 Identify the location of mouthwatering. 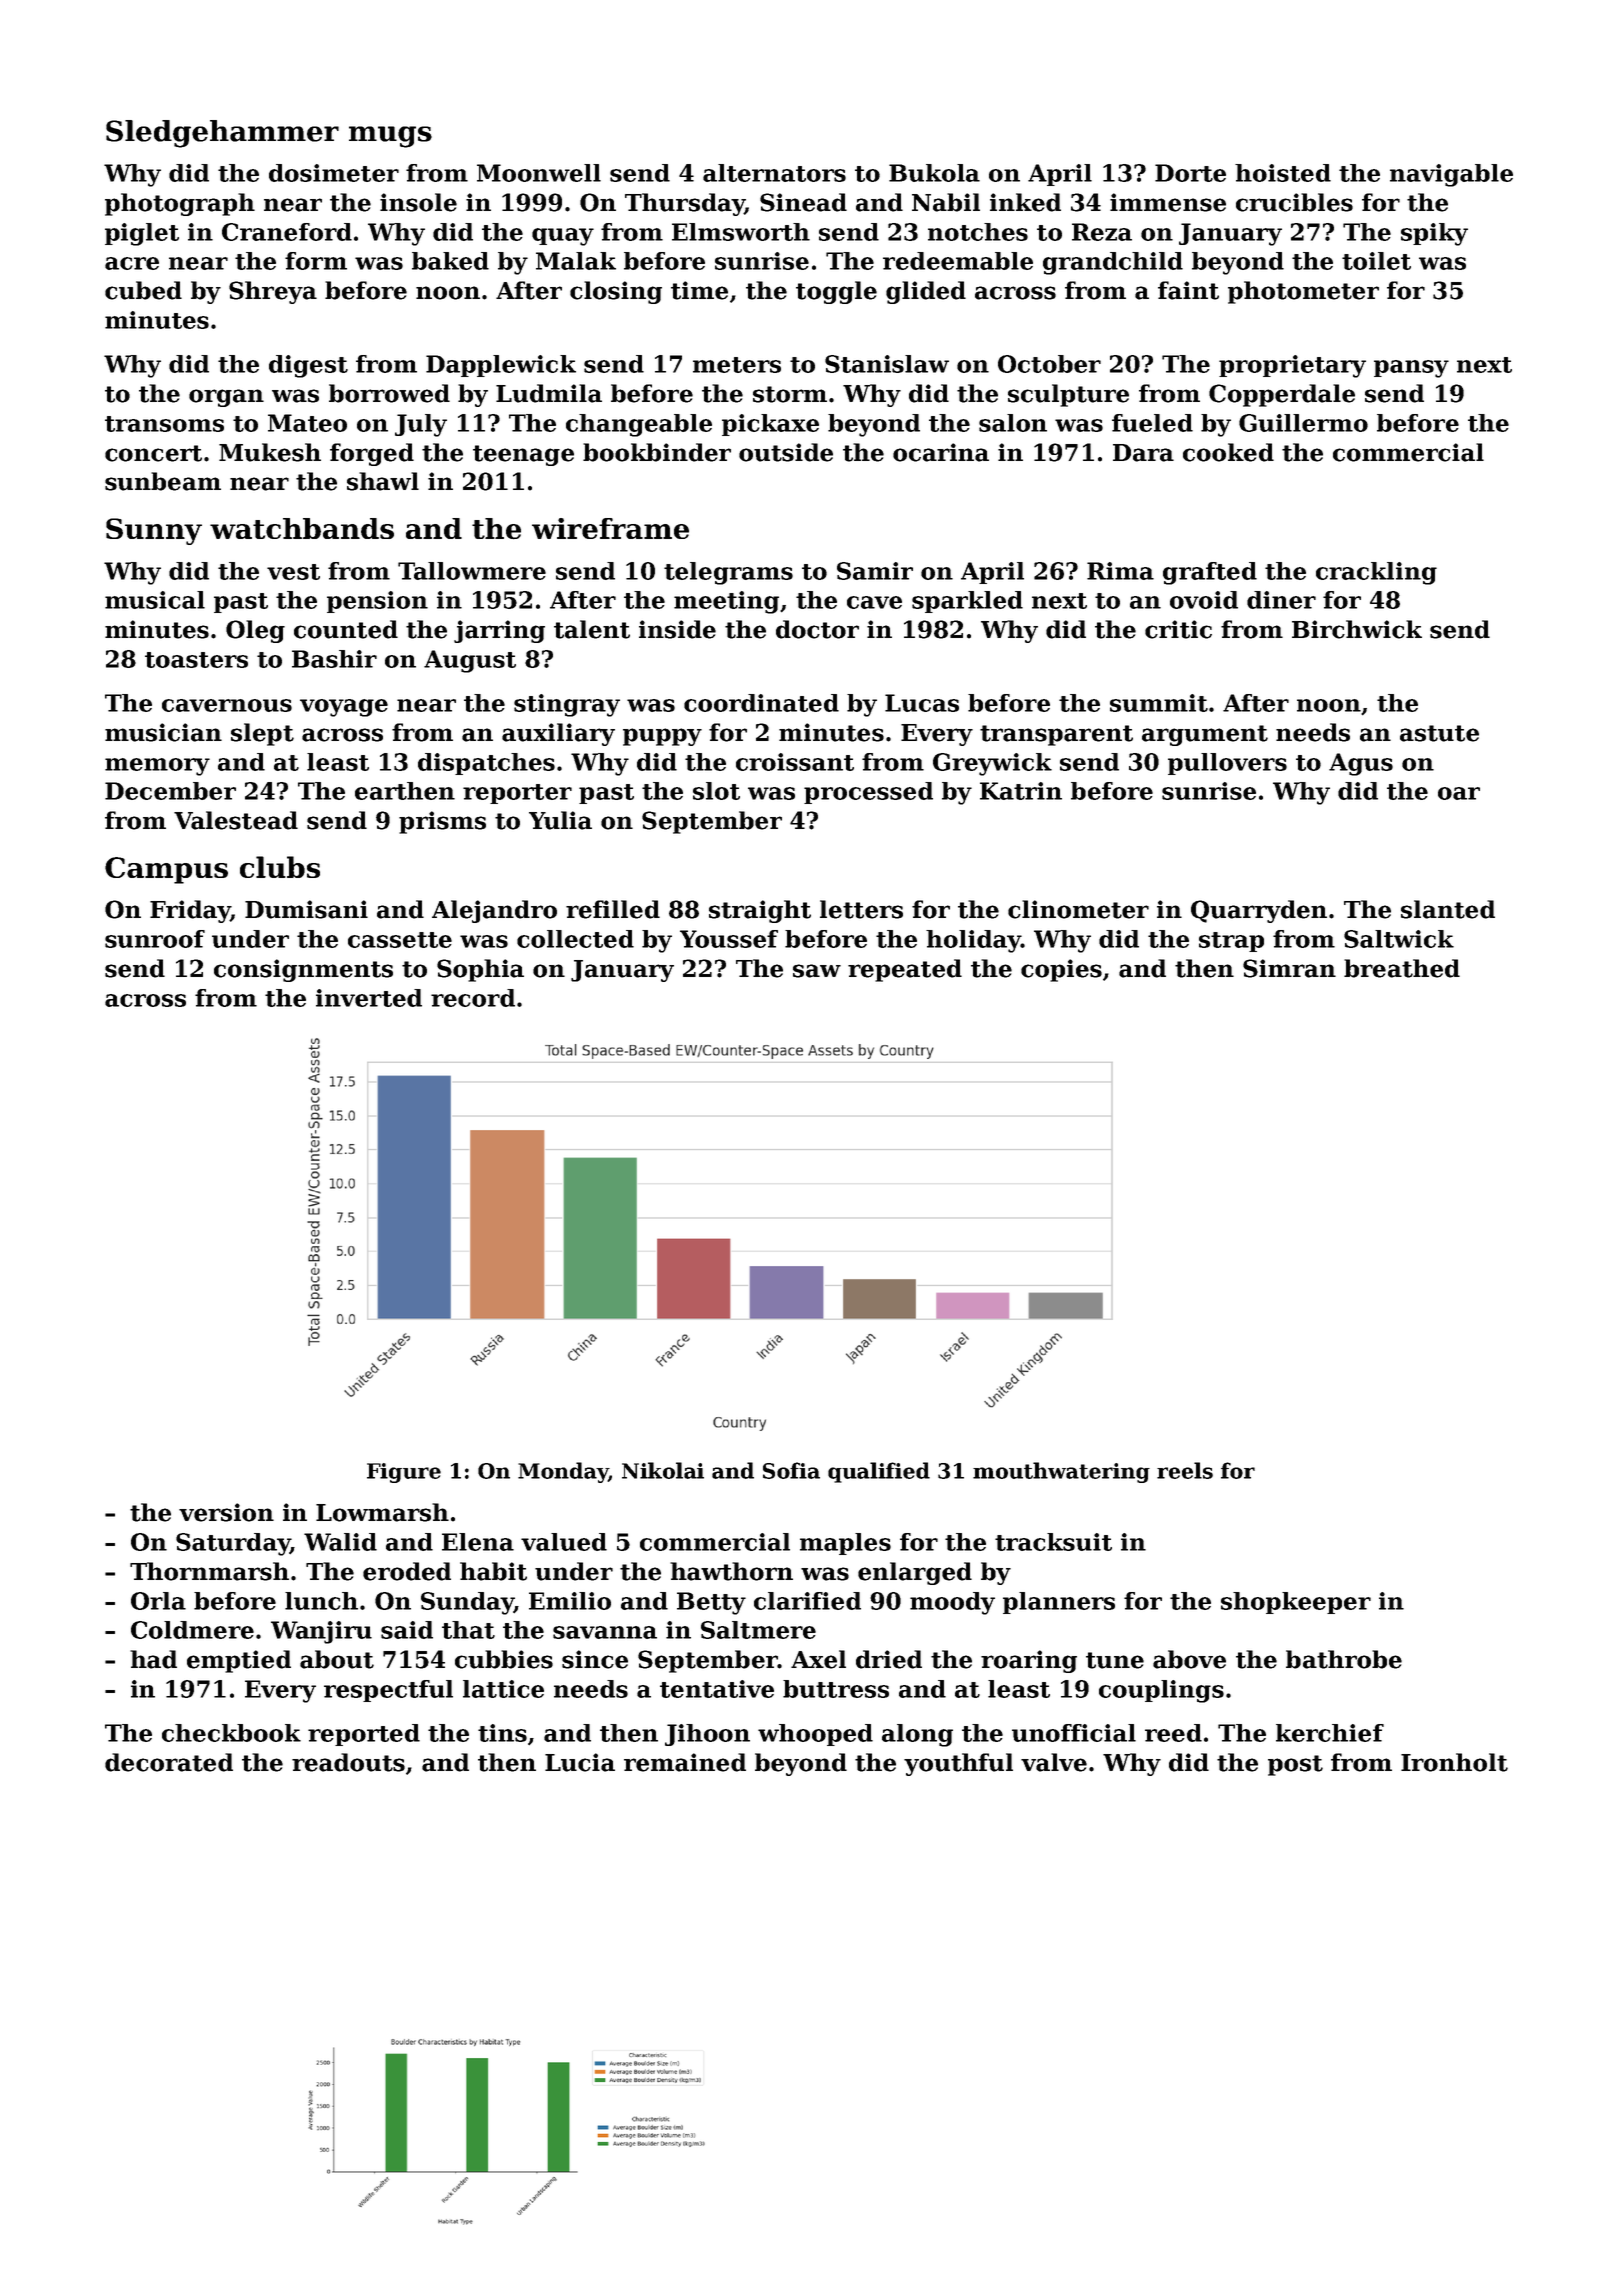
(1061, 1472).
